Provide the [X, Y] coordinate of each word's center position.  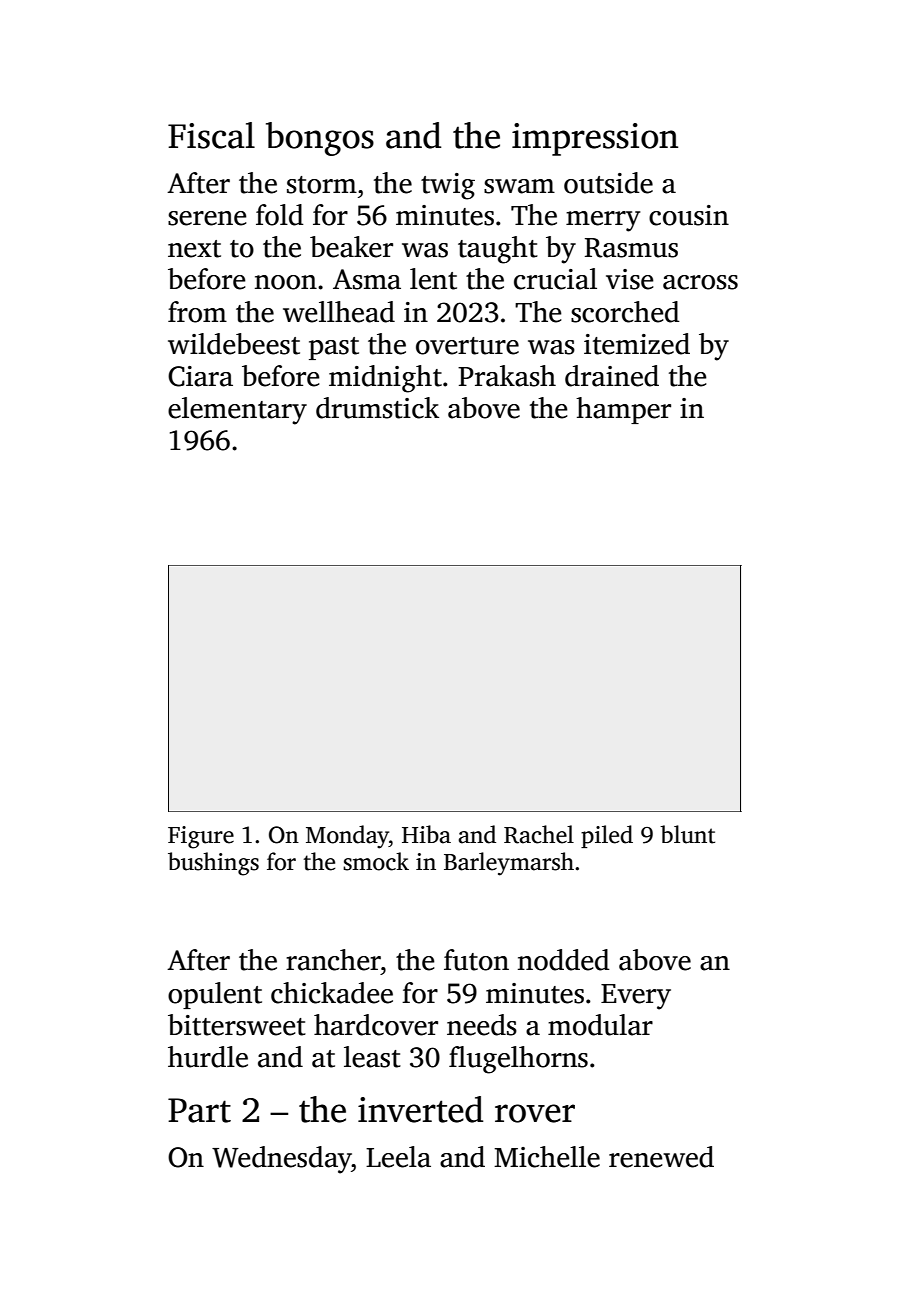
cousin [689, 215]
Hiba [426, 834]
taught [498, 250]
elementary [237, 411]
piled [607, 836]
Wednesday [282, 1160]
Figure [201, 837]
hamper [623, 410]
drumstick [377, 408]
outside [608, 183]
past [334, 348]
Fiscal [211, 135]
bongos [320, 139]
